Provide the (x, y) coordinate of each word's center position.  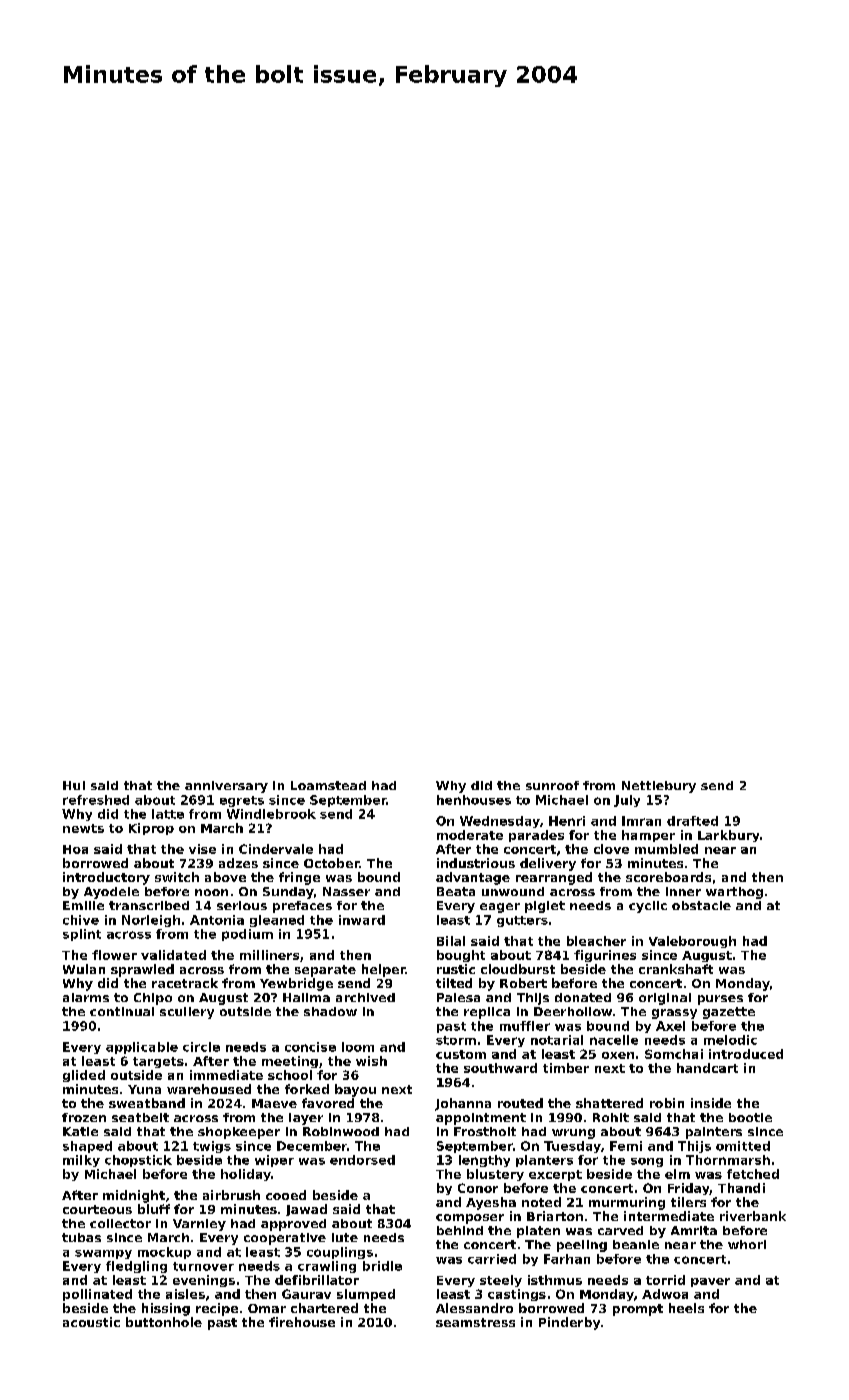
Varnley (199, 1225)
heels (686, 1308)
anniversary (226, 787)
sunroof (552, 785)
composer (470, 1219)
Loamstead (328, 785)
